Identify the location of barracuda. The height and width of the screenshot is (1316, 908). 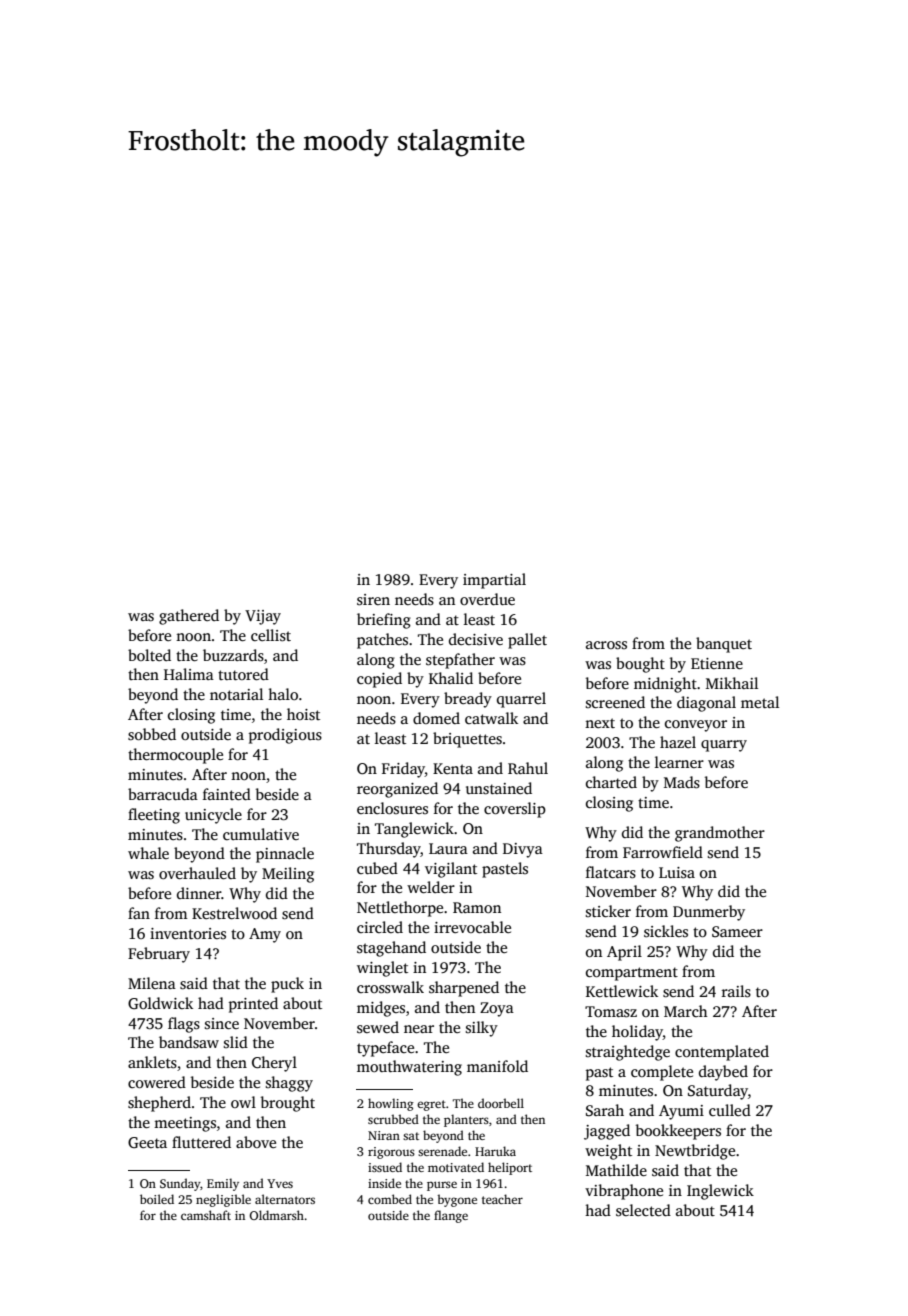
(163, 794).
